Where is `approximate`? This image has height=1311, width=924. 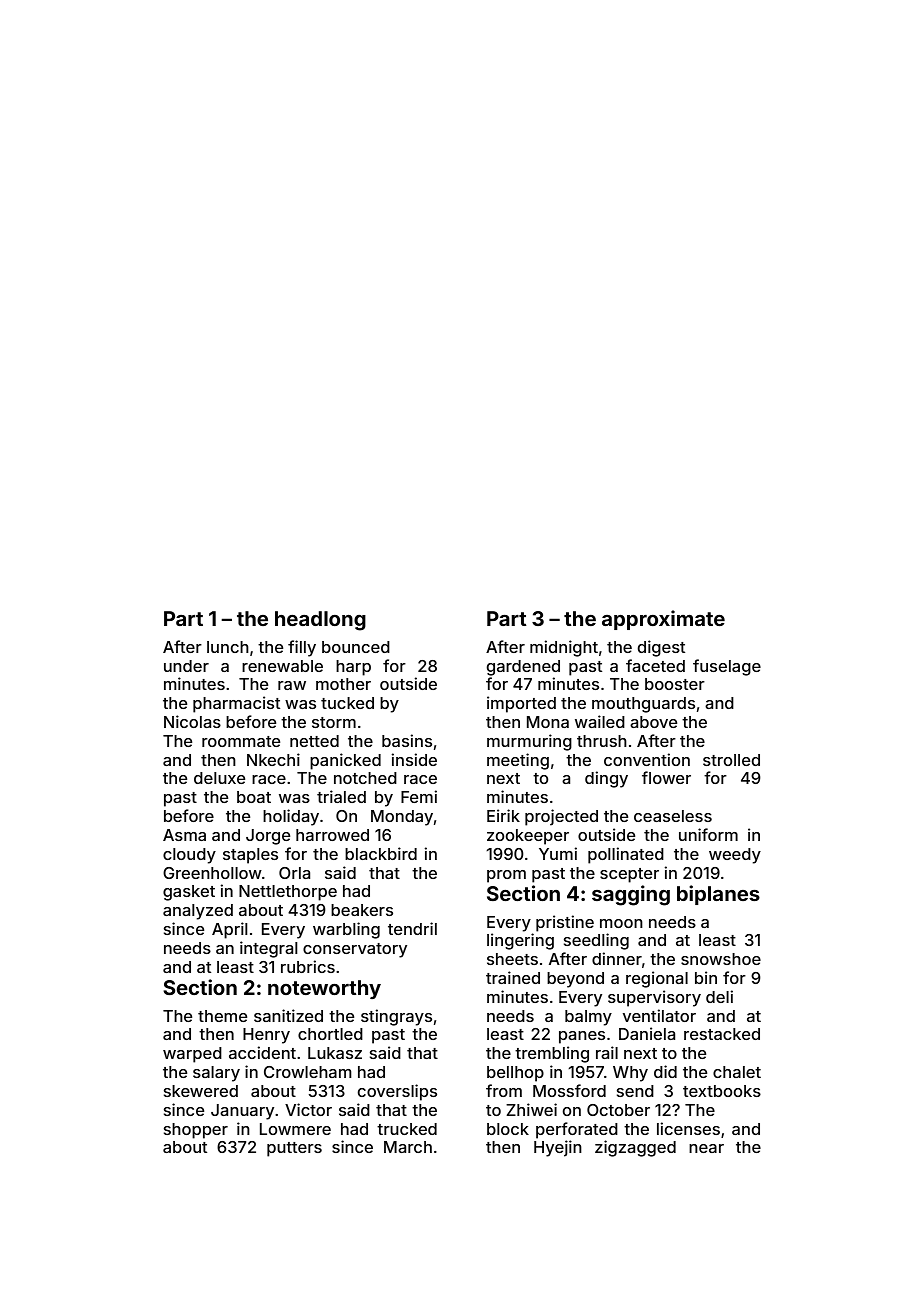 approximate is located at coordinates (663, 620).
